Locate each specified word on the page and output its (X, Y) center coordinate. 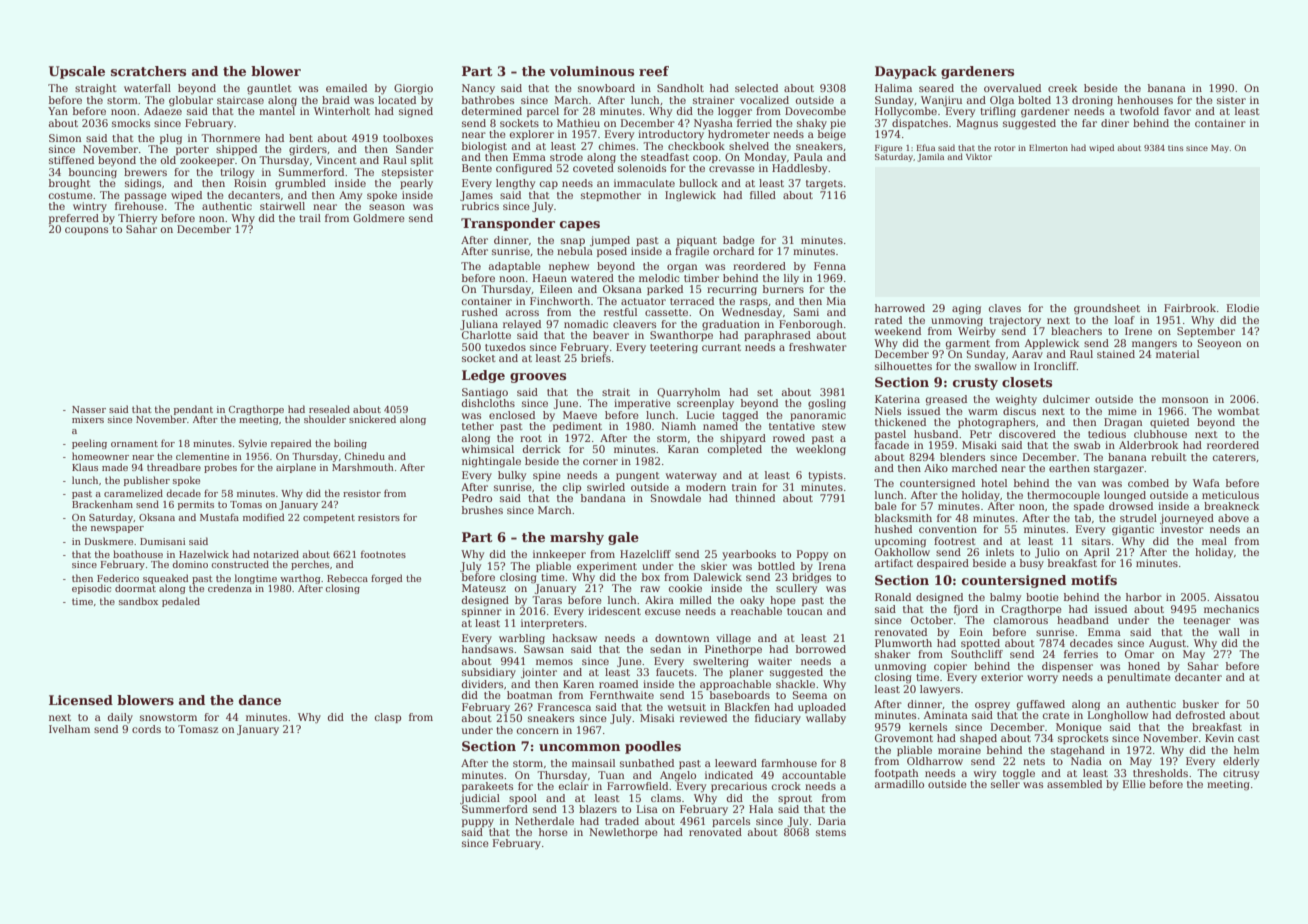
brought (70, 184)
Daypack (906, 72)
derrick (542, 449)
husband (936, 434)
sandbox (138, 601)
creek (1062, 88)
